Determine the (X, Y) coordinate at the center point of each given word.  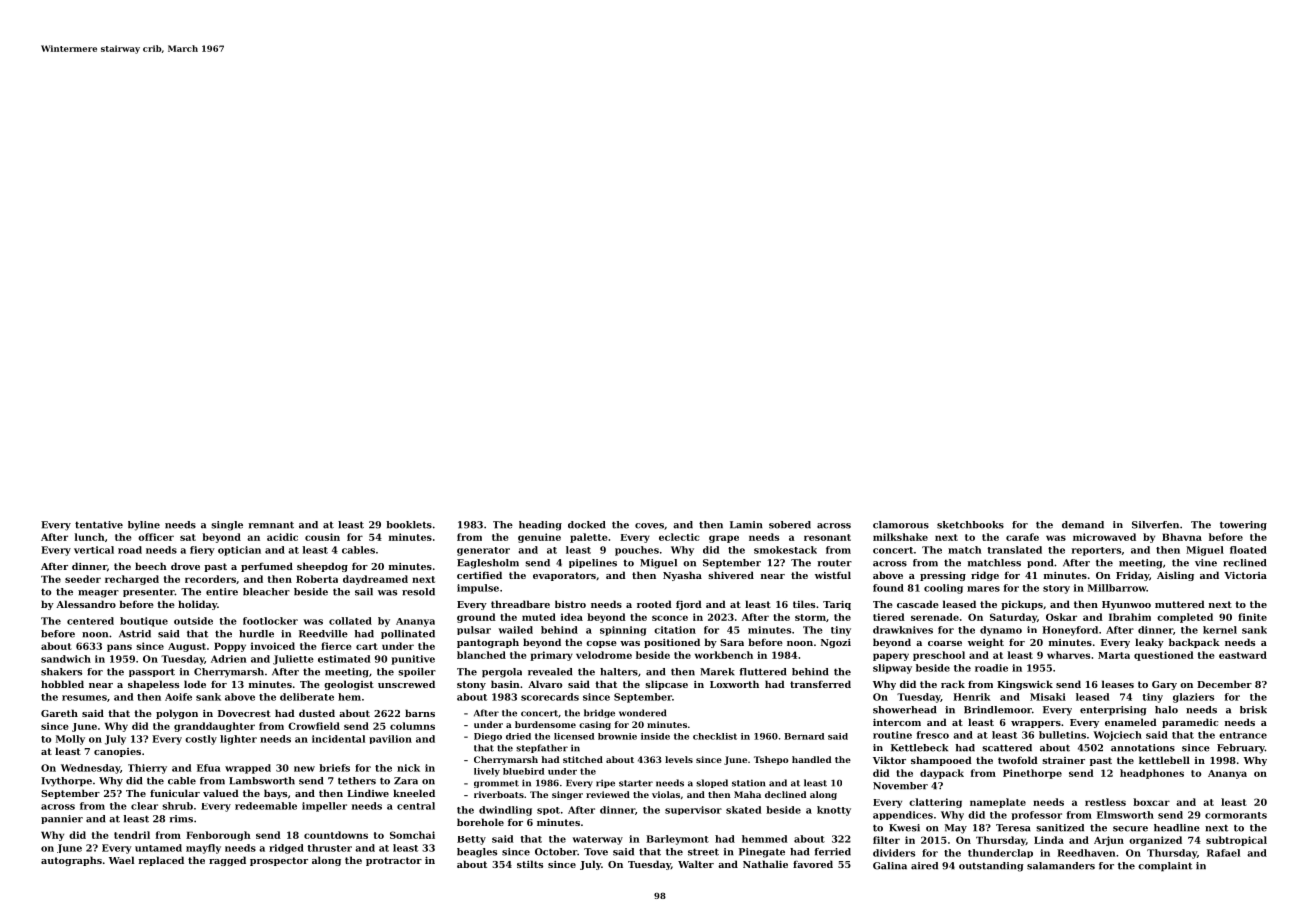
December (1224, 684)
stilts (530, 864)
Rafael (1223, 853)
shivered (731, 575)
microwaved (1104, 537)
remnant (271, 525)
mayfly (203, 849)
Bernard (804, 736)
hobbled (62, 684)
